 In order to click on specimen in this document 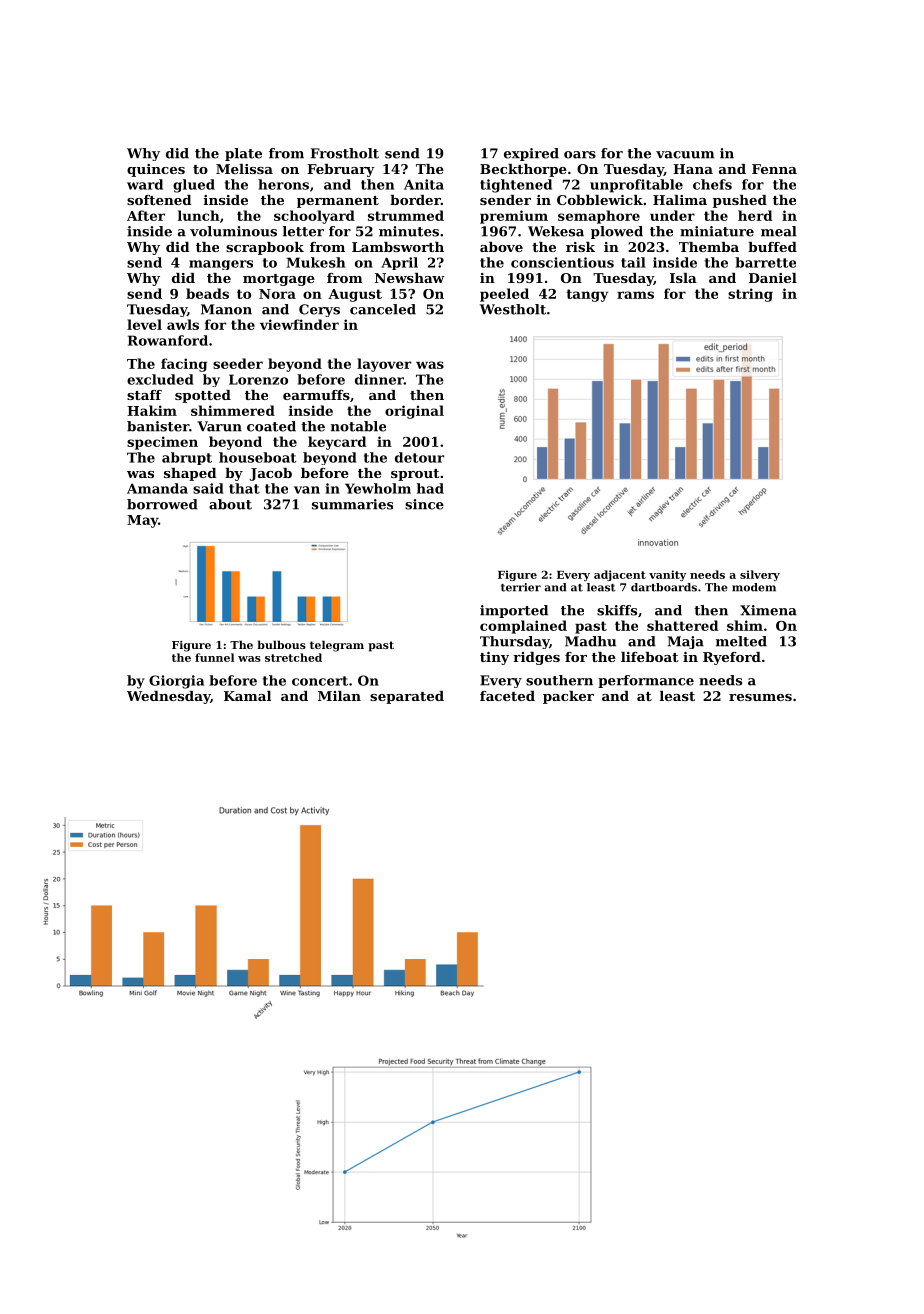, I will do `click(162, 443)`.
